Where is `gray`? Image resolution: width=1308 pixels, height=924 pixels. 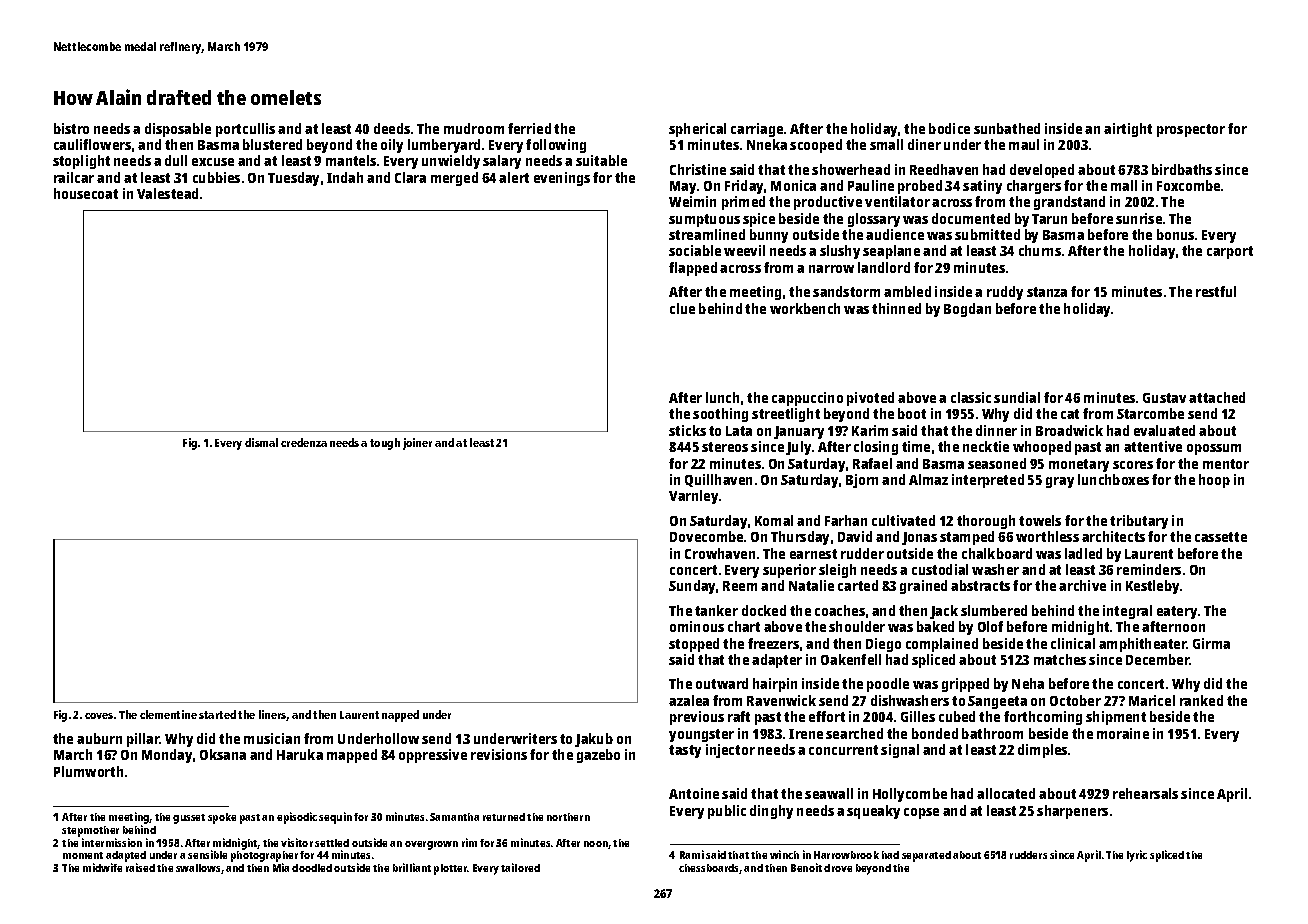 gray is located at coordinates (1060, 482).
